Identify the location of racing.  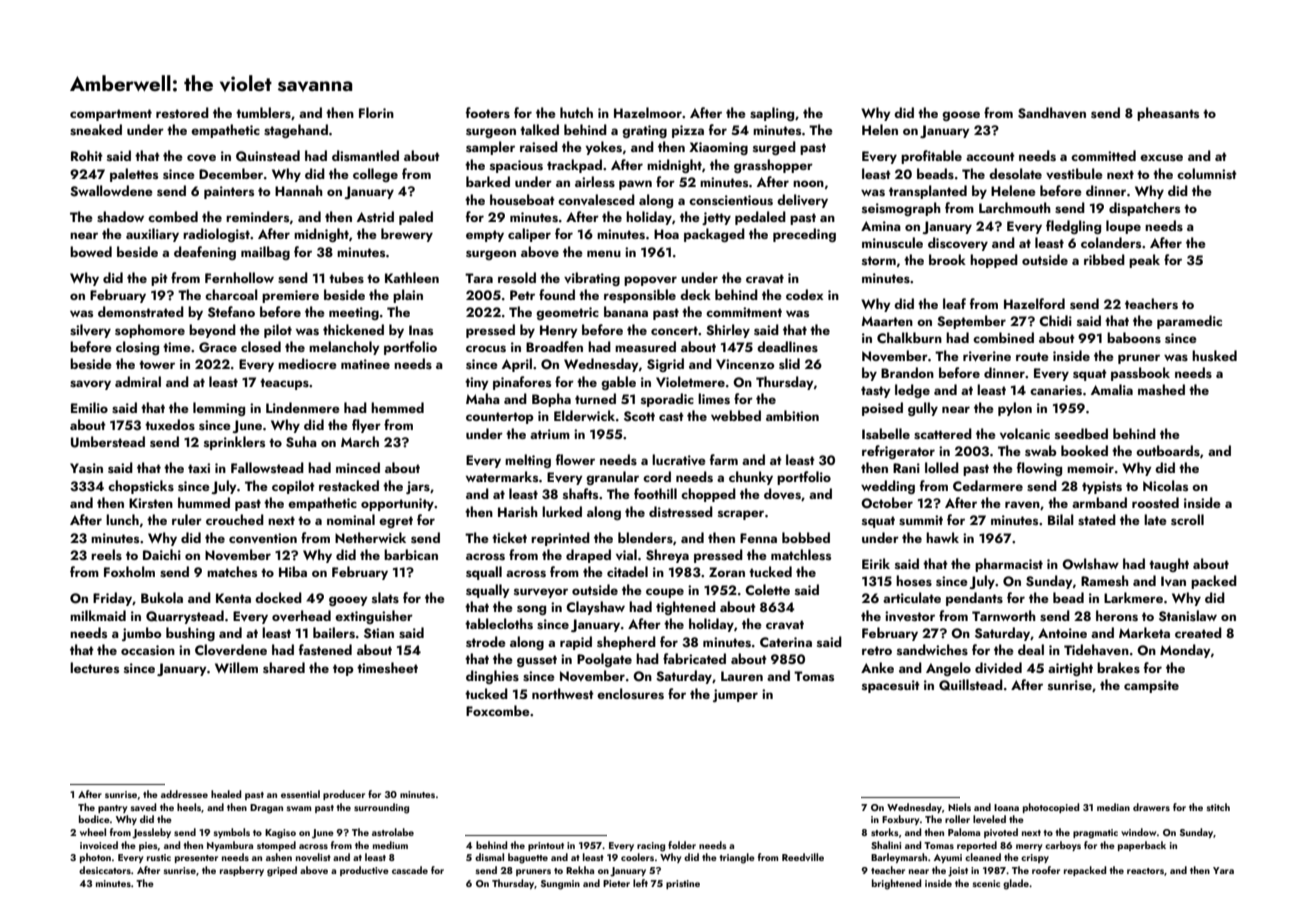
(651, 847).
